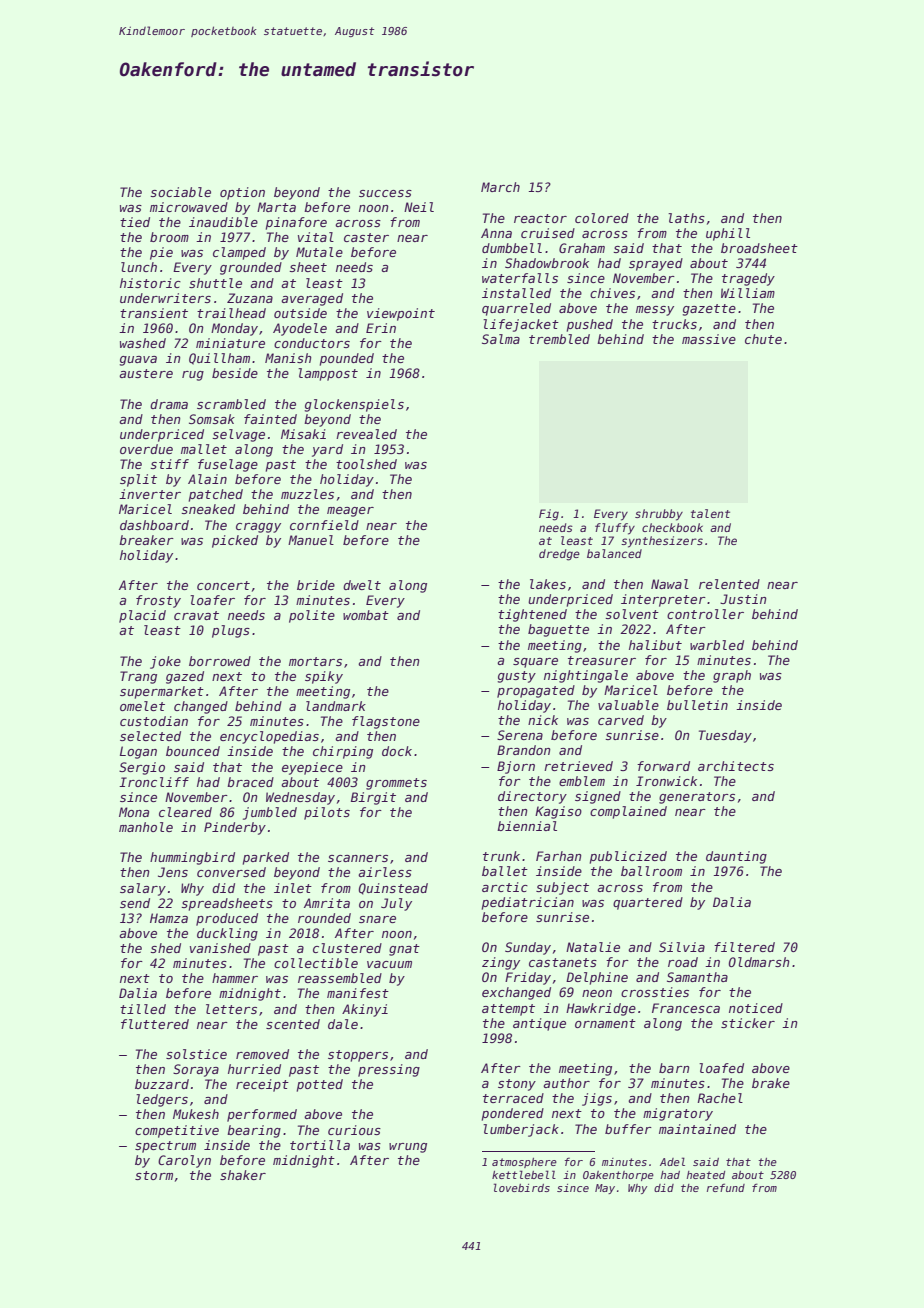 This document has height=1308, width=924. Describe the element at coordinates (134, 812) in the document. I see `Mona` at that location.
